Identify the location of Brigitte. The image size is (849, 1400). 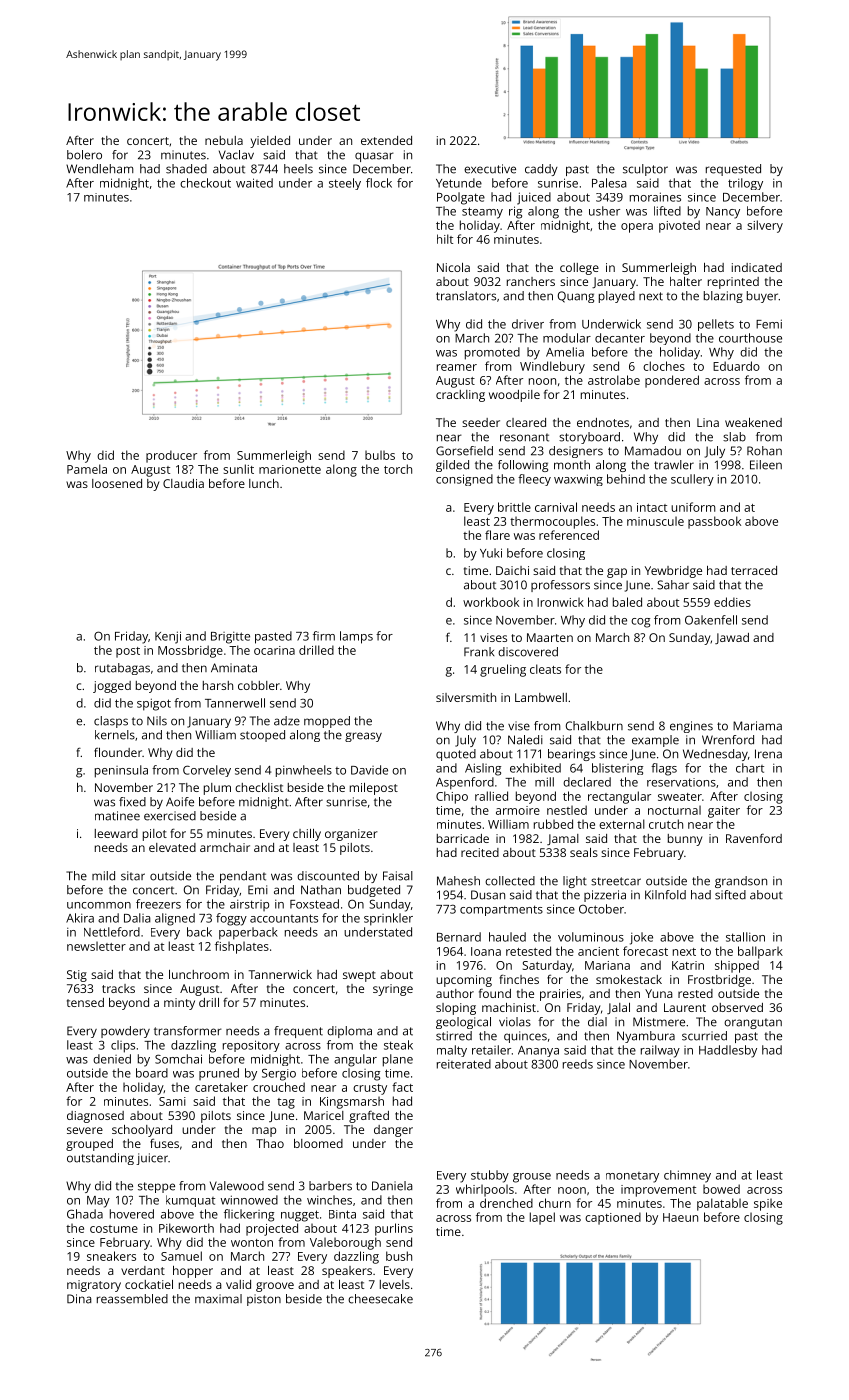
(230, 637).
